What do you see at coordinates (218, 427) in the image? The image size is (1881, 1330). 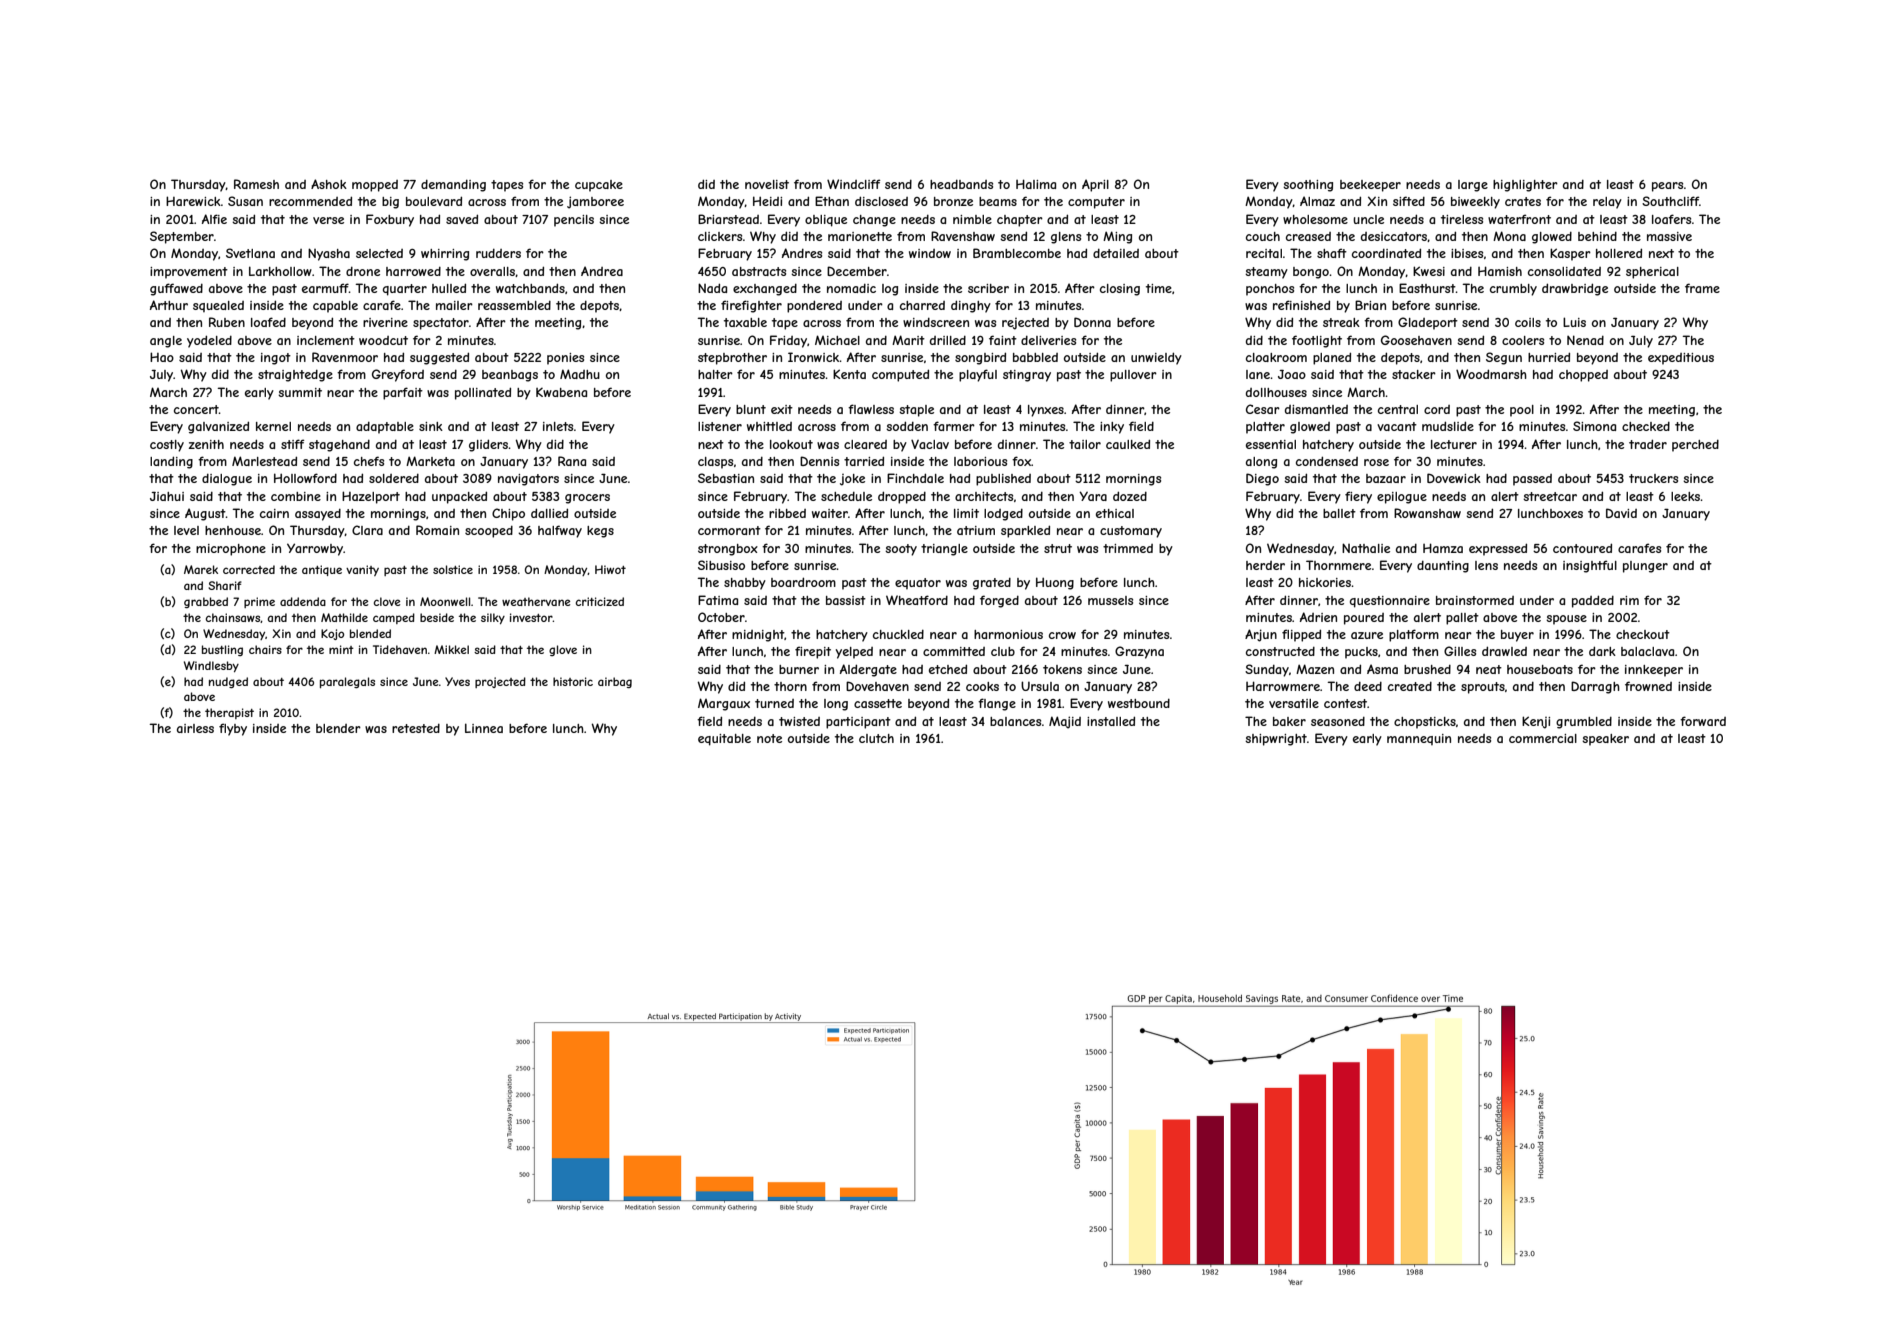 I see `galvanized` at bounding box center [218, 427].
